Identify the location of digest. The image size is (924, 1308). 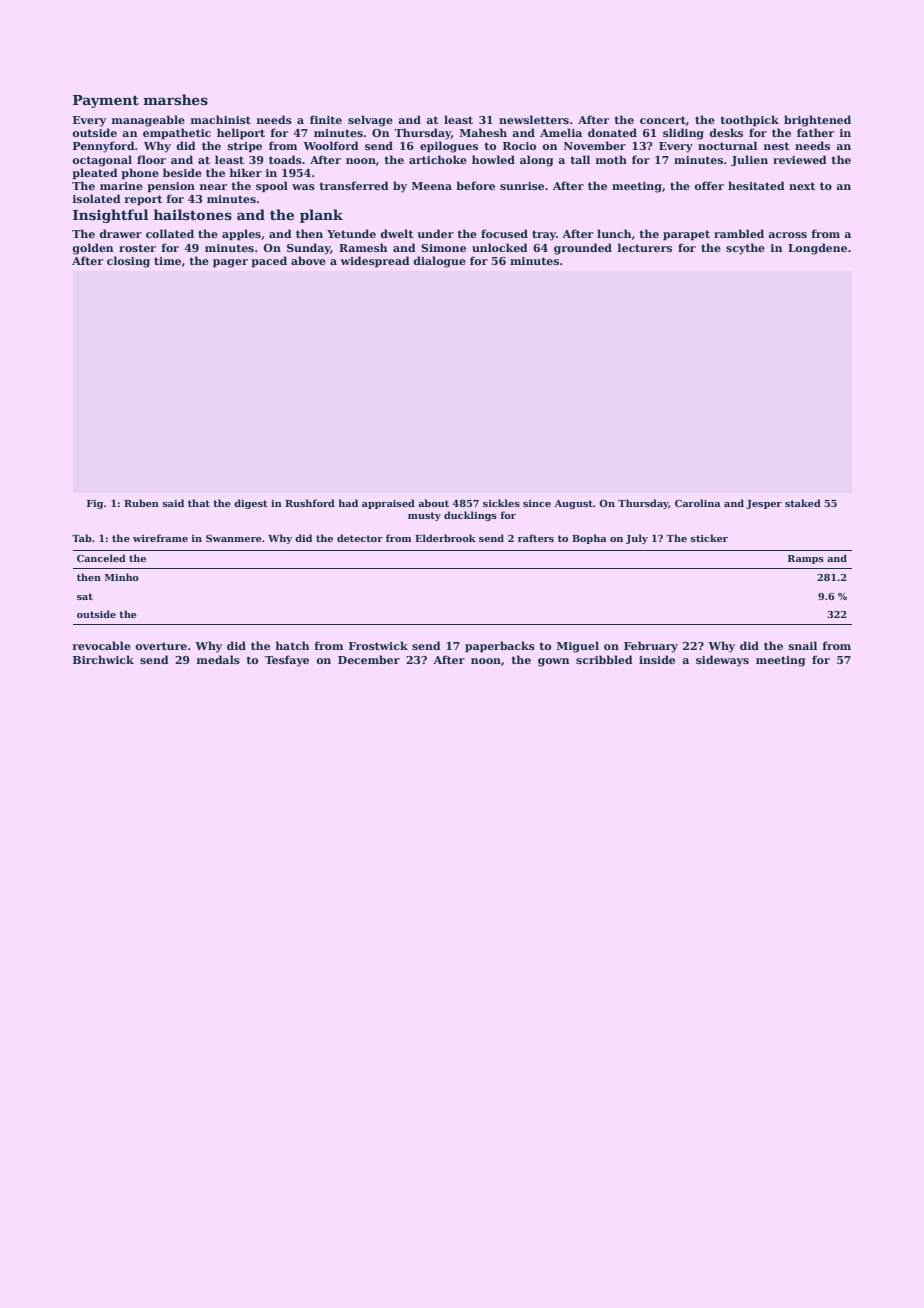
(251, 504).
